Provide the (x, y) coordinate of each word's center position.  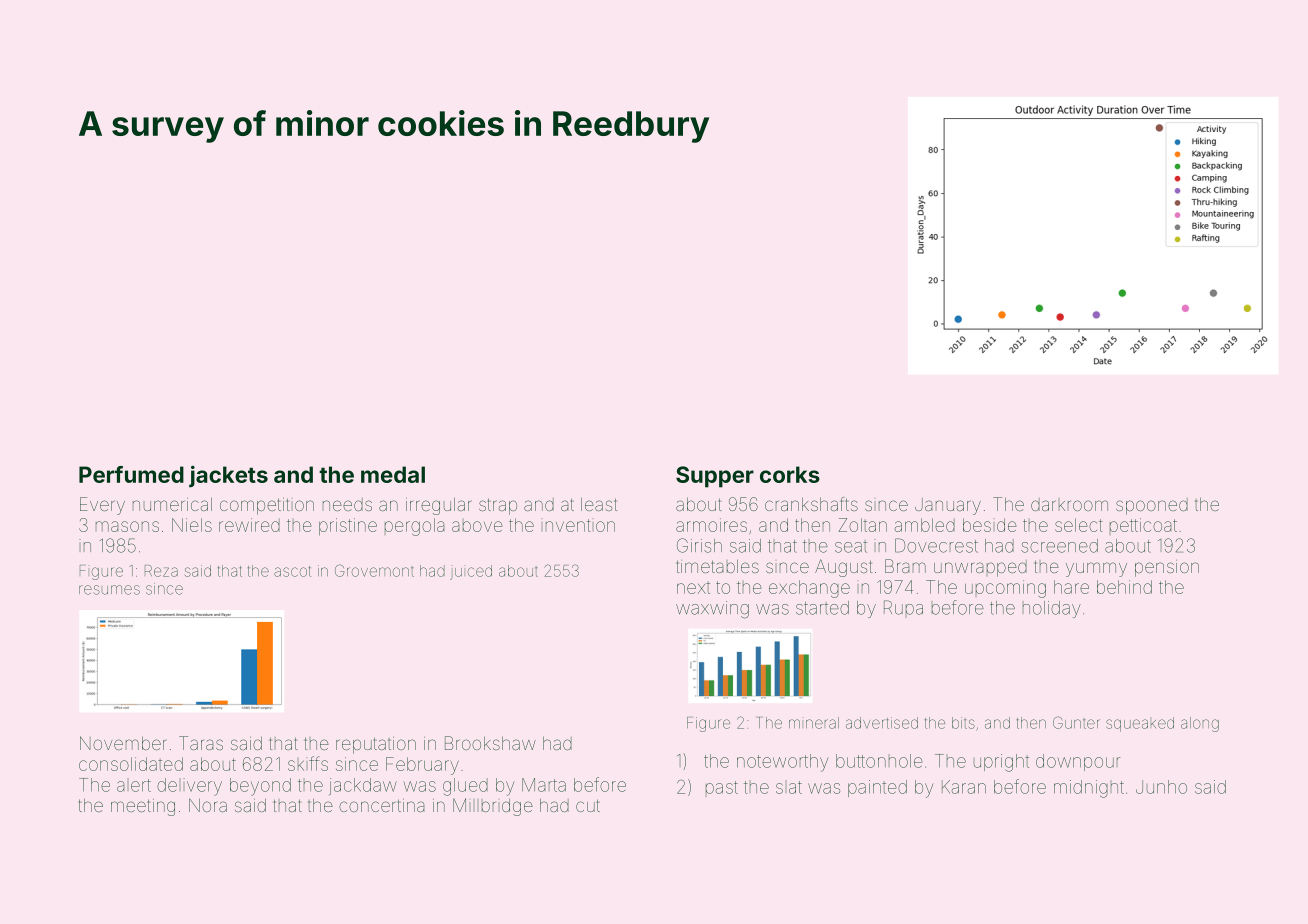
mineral (814, 723)
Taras (201, 743)
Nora (208, 805)
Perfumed (131, 474)
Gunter (1076, 722)
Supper (715, 477)
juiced (471, 572)
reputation (376, 745)
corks (790, 474)
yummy (1096, 569)
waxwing (712, 609)
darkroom (1069, 504)
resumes (109, 590)
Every (102, 506)
